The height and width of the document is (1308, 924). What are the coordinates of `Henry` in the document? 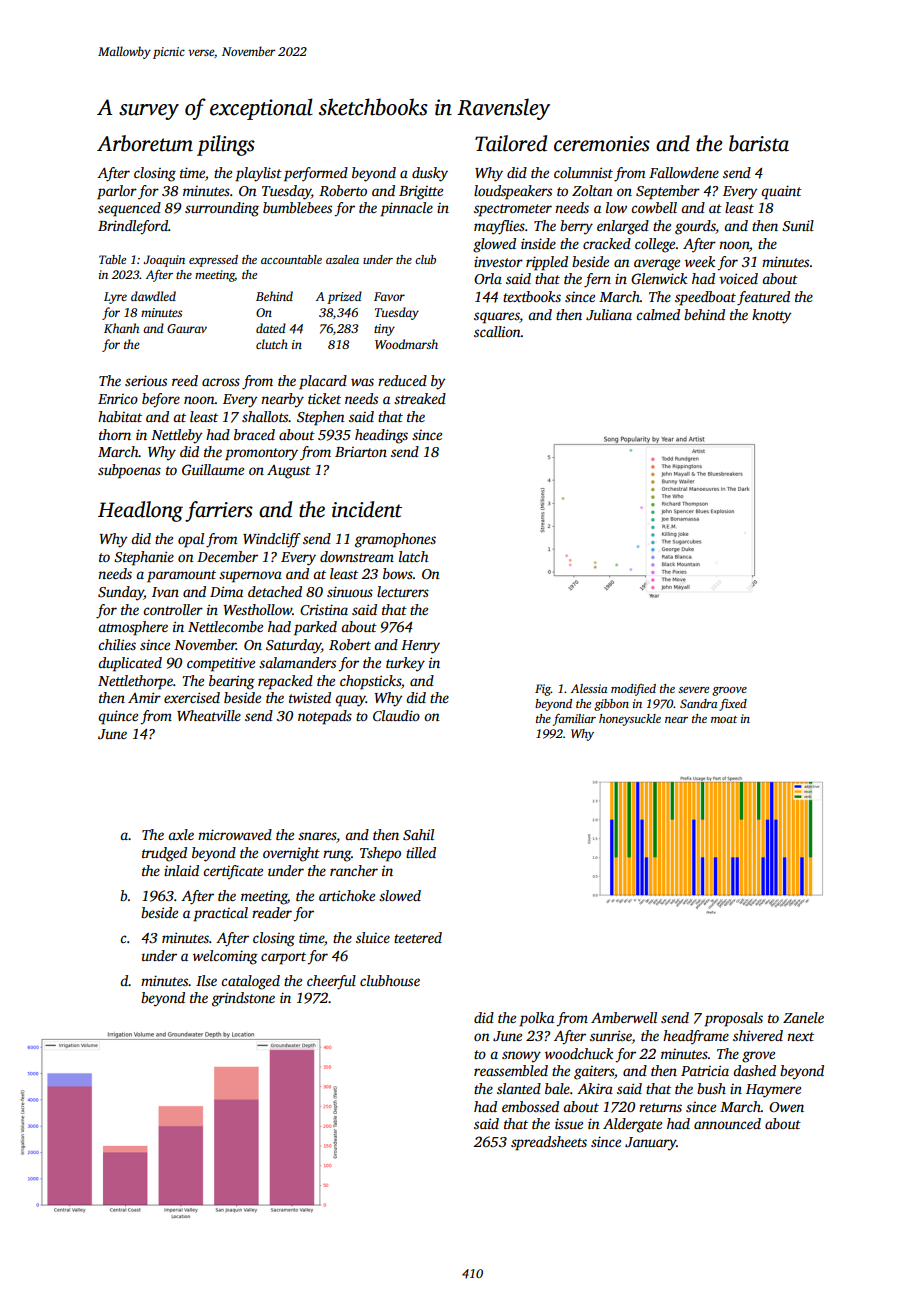 It's located at (420, 647).
